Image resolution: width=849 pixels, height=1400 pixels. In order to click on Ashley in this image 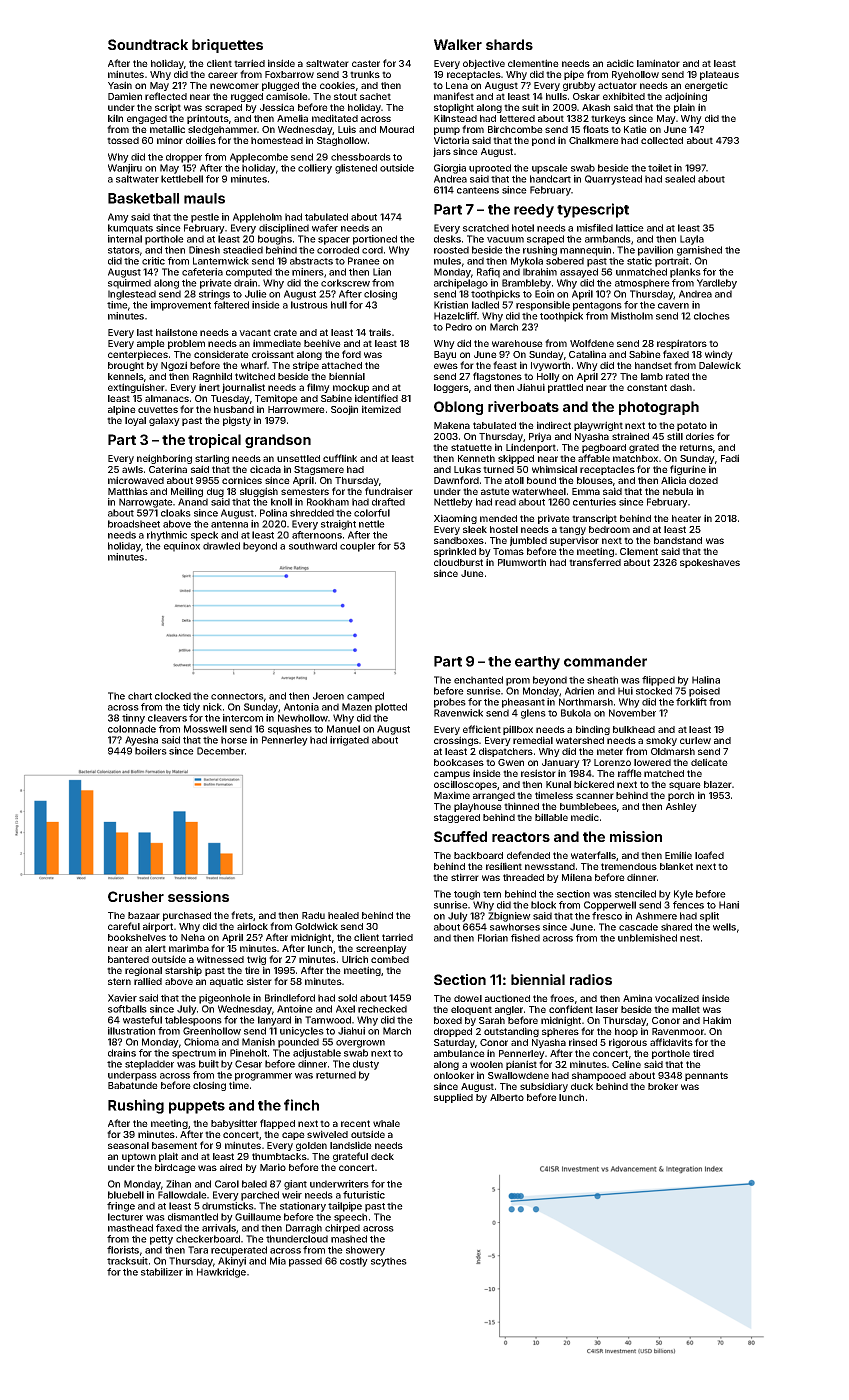, I will do `click(681, 807)`.
